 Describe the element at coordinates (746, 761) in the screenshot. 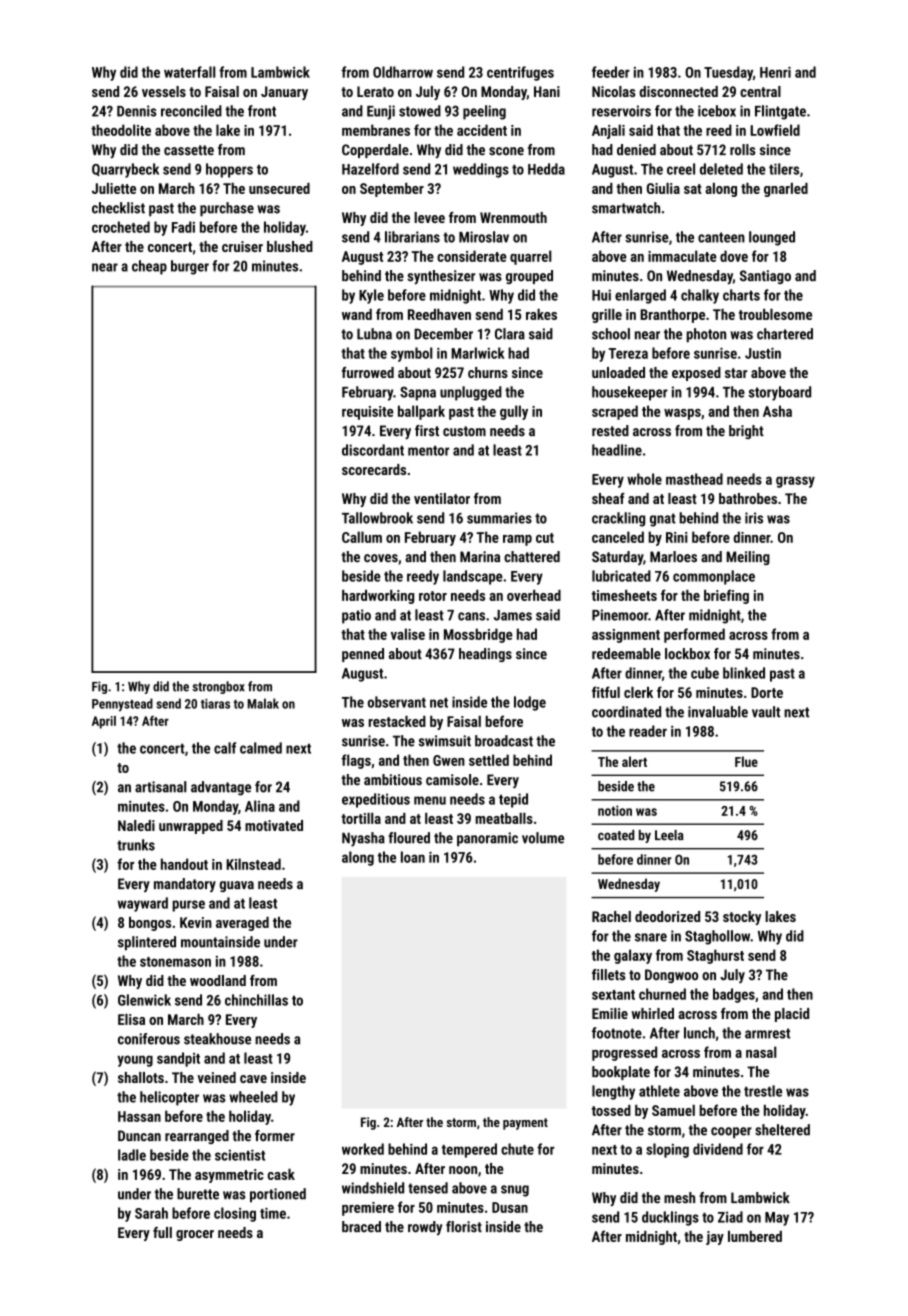

I see `Flue` at that location.
